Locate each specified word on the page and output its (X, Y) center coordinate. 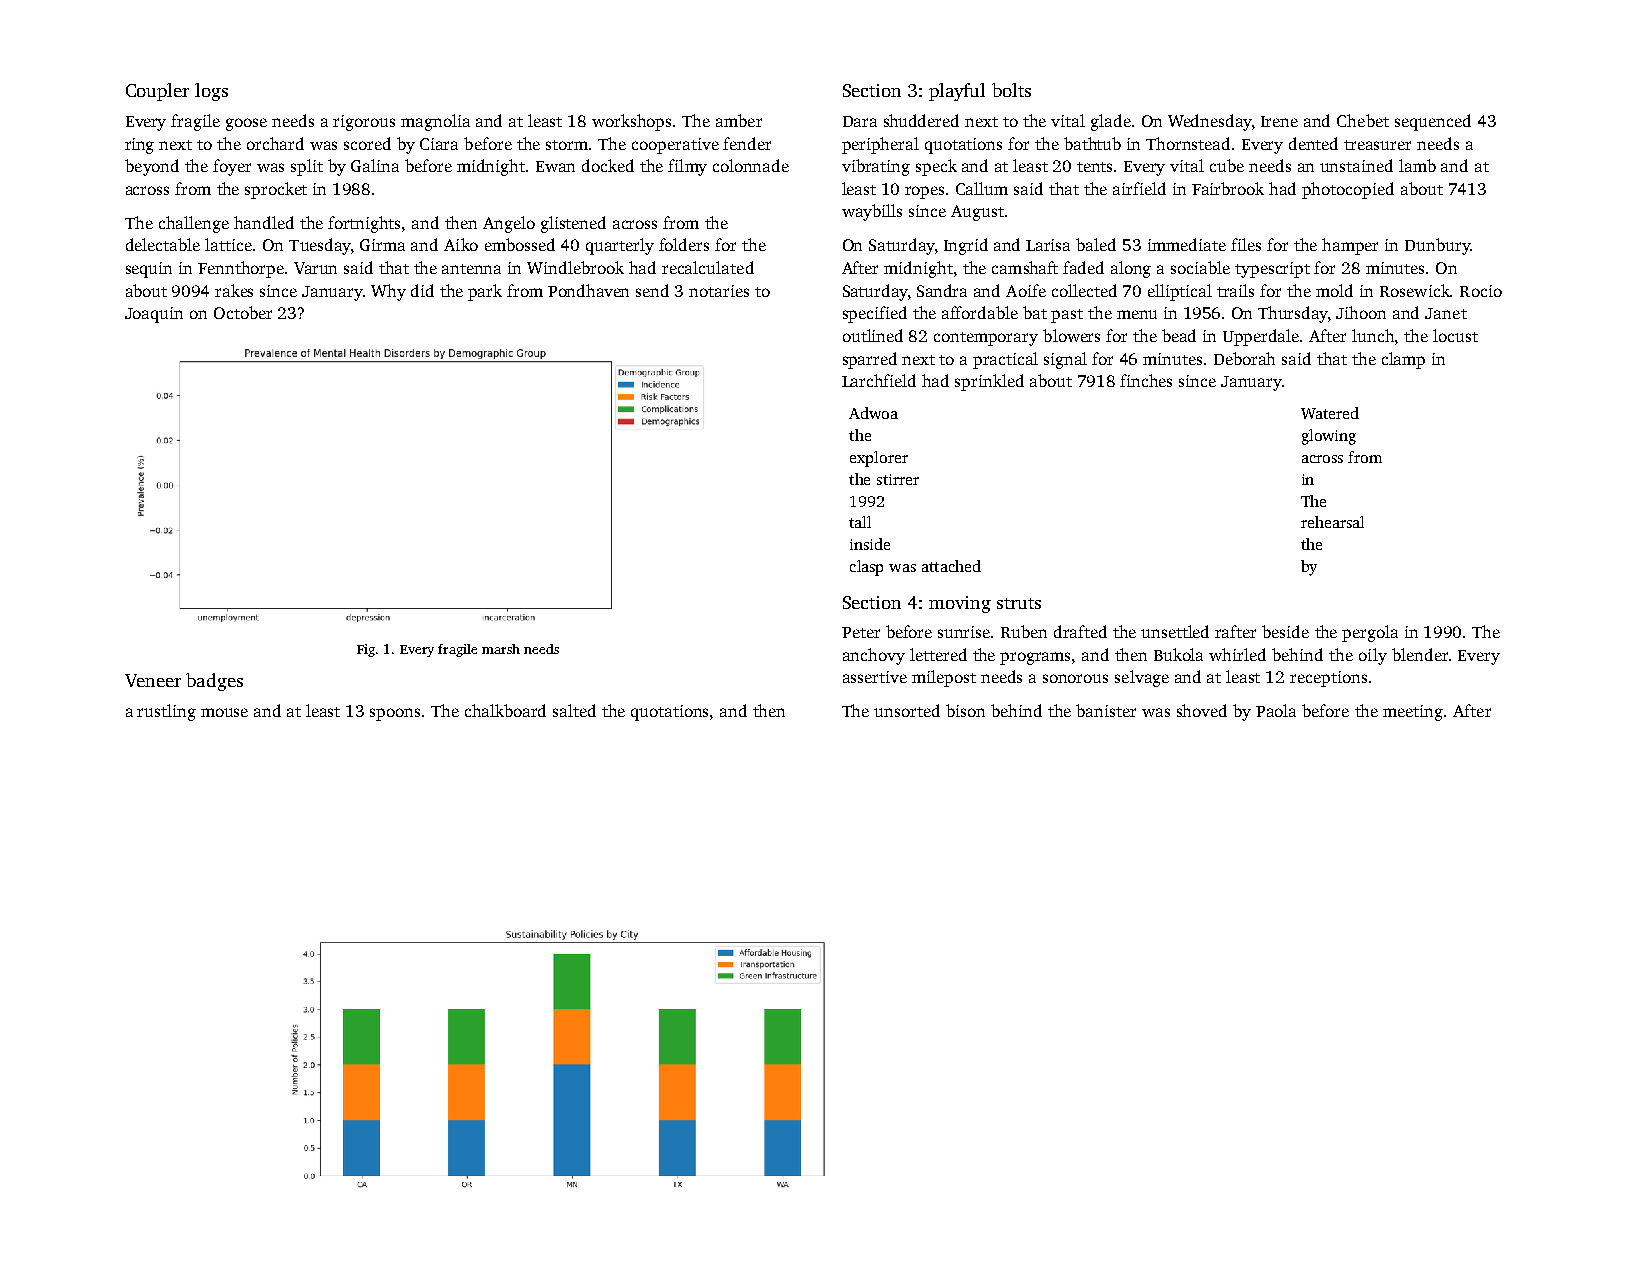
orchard (275, 143)
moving (960, 604)
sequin (149, 270)
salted (574, 710)
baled (1096, 244)
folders (684, 244)
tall (860, 522)
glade (1111, 122)
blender (1420, 654)
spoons (395, 714)
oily (1373, 656)
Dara (860, 121)
